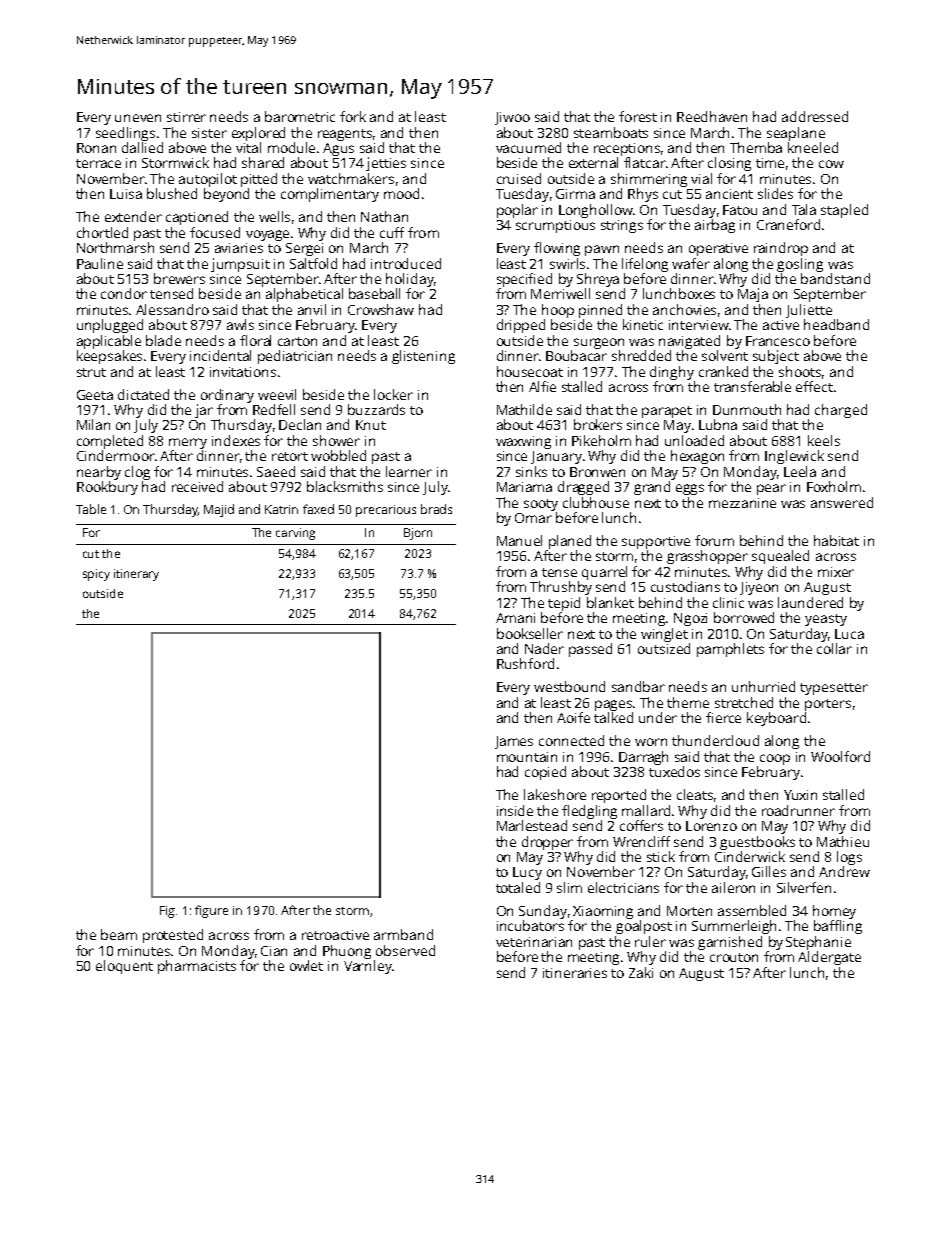  What do you see at coordinates (197, 967) in the screenshot?
I see `pharmacists` at bounding box center [197, 967].
